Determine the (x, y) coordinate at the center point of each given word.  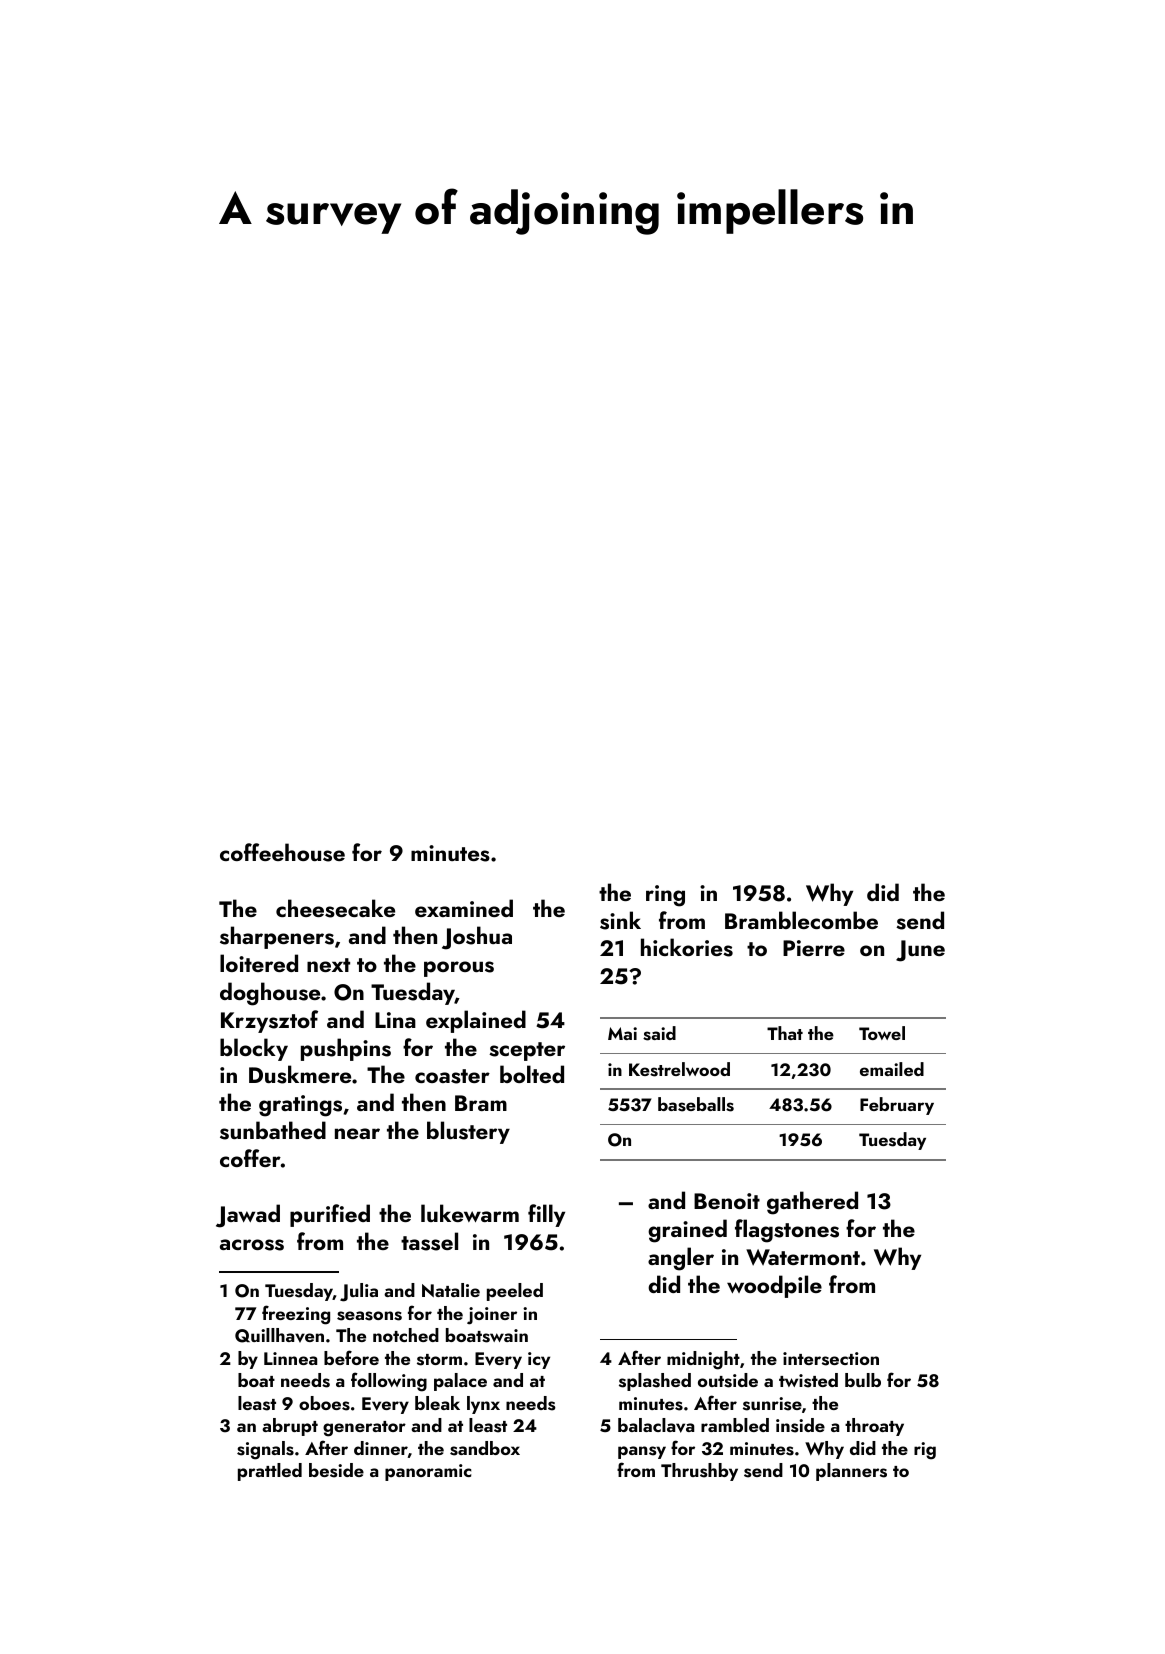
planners (851, 1472)
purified (330, 1215)
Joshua (477, 938)
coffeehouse (282, 852)
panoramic (428, 1472)
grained (687, 1231)
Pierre (814, 948)
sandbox (485, 1448)
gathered (812, 1203)
